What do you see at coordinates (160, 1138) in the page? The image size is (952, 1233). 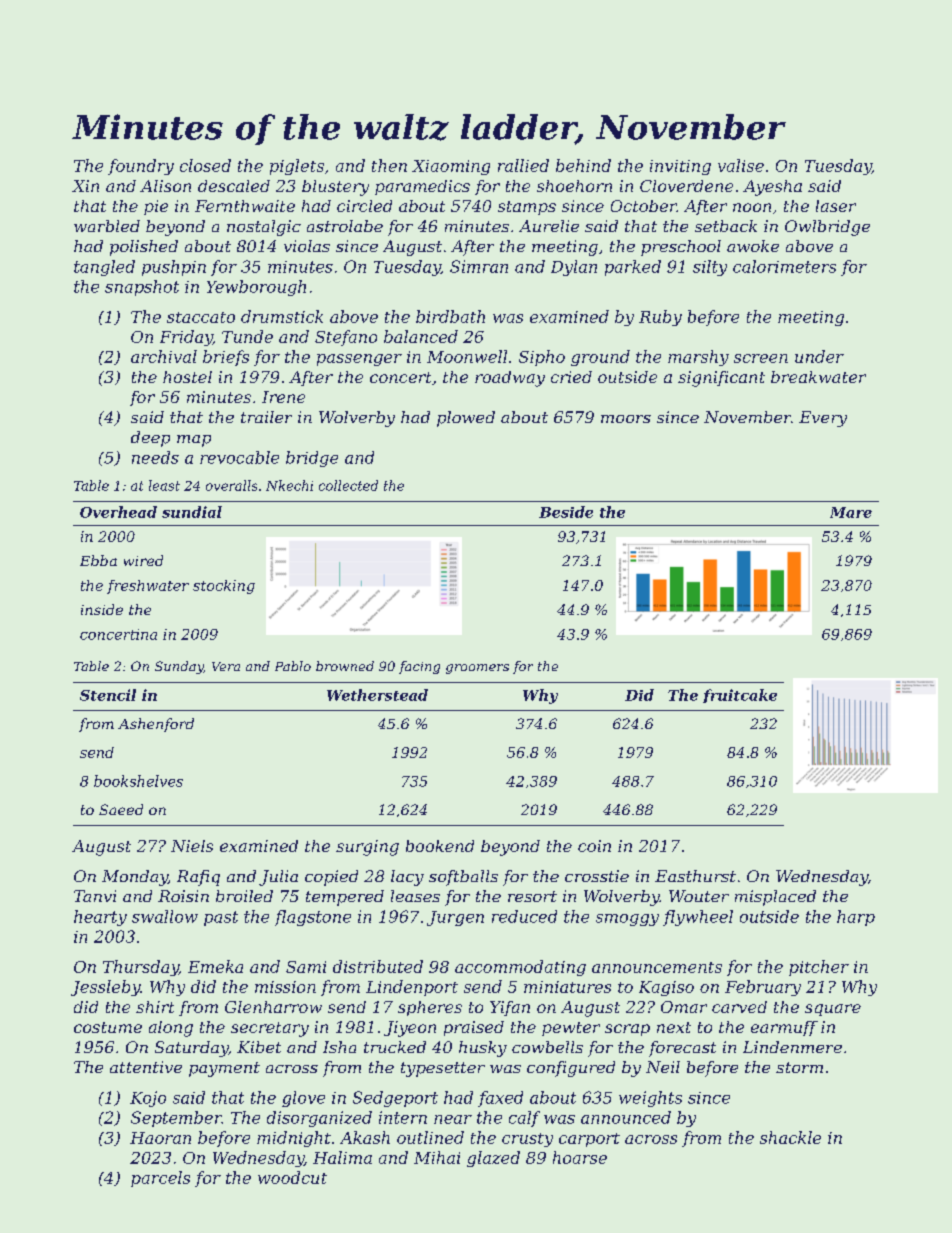 I see `Haoran` at bounding box center [160, 1138].
